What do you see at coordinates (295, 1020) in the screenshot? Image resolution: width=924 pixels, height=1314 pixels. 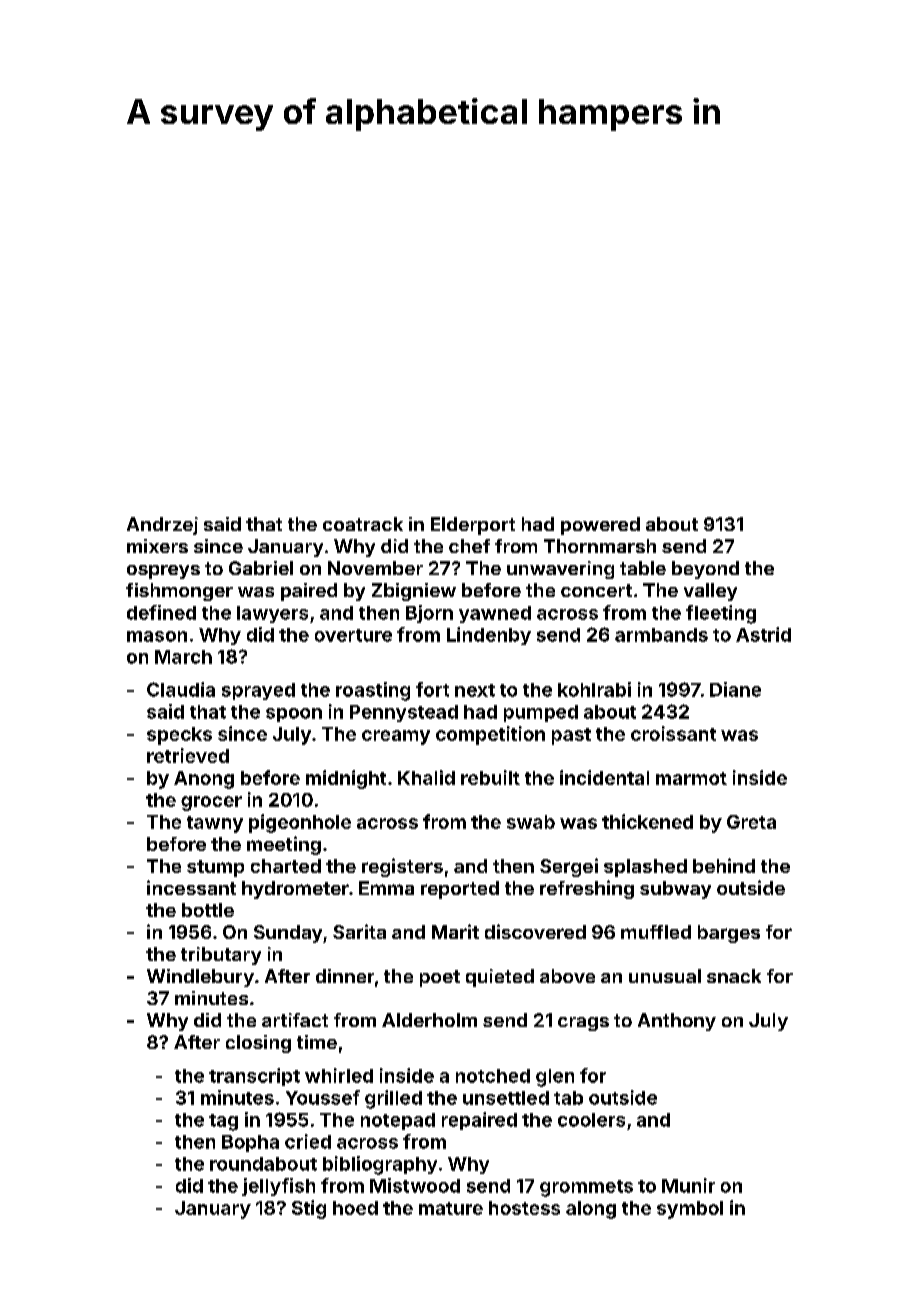 I see `artifact` at bounding box center [295, 1020].
